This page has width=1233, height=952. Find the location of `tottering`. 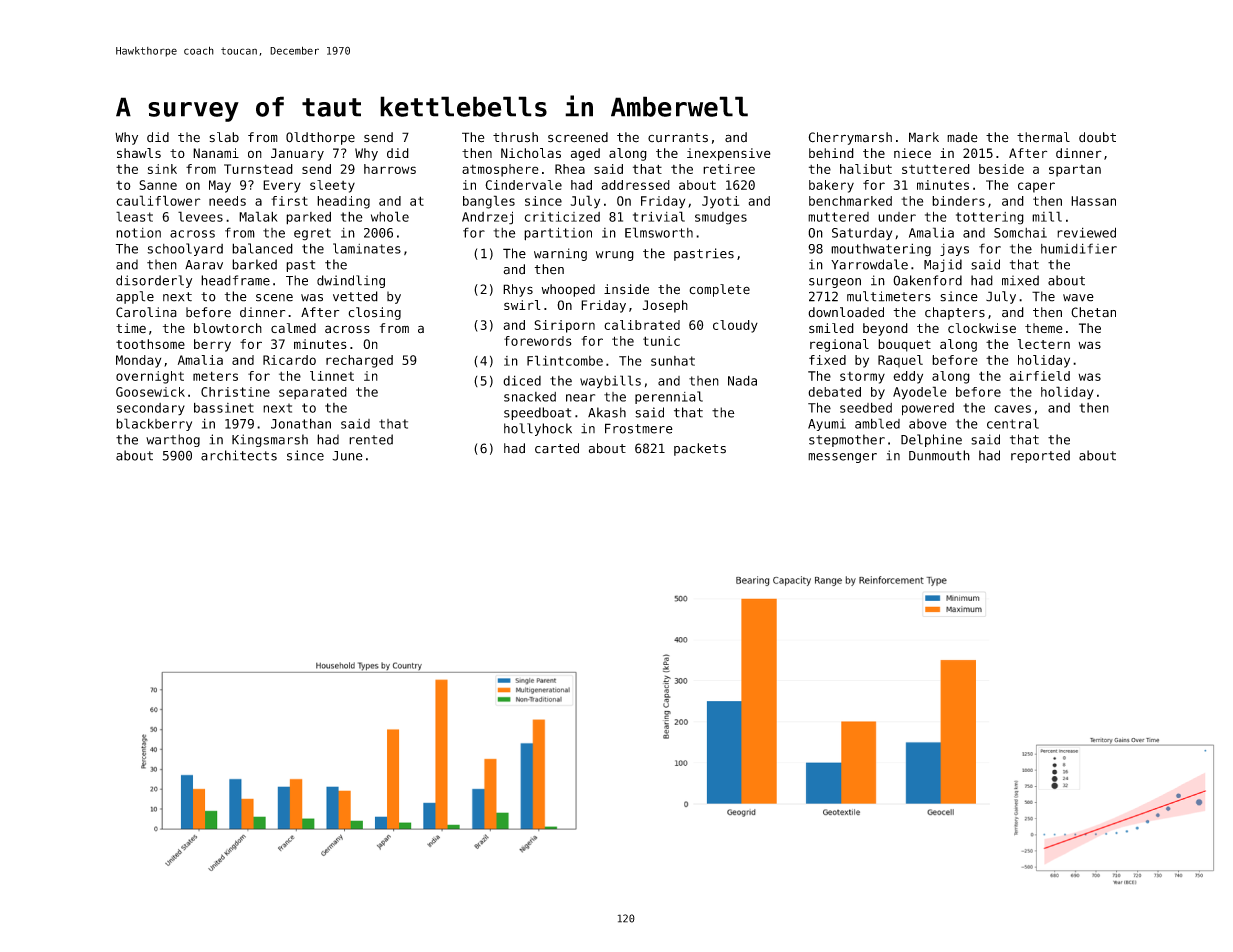

tottering is located at coordinates (990, 218).
